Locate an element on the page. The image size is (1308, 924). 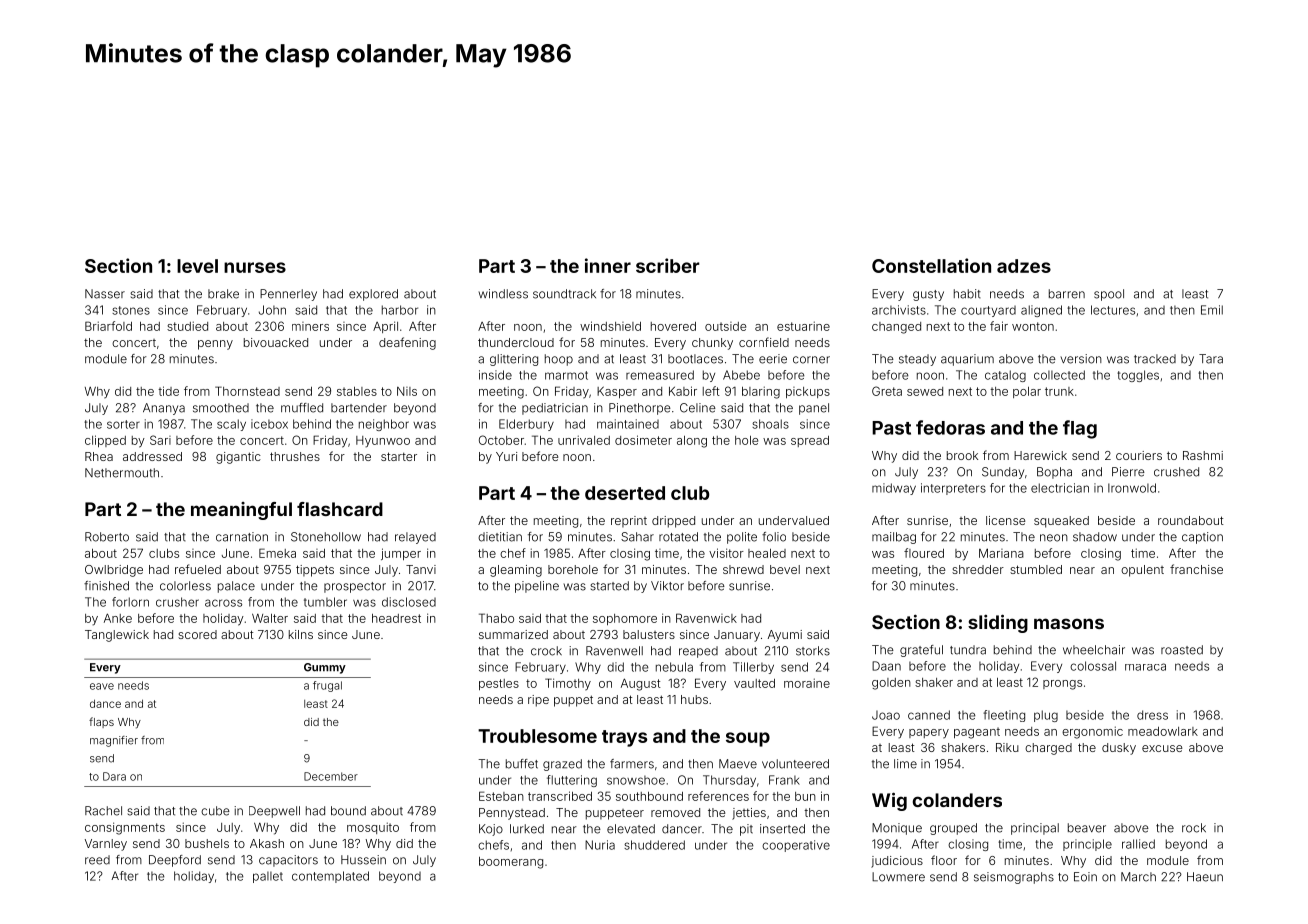
sorter is located at coordinates (123, 424).
